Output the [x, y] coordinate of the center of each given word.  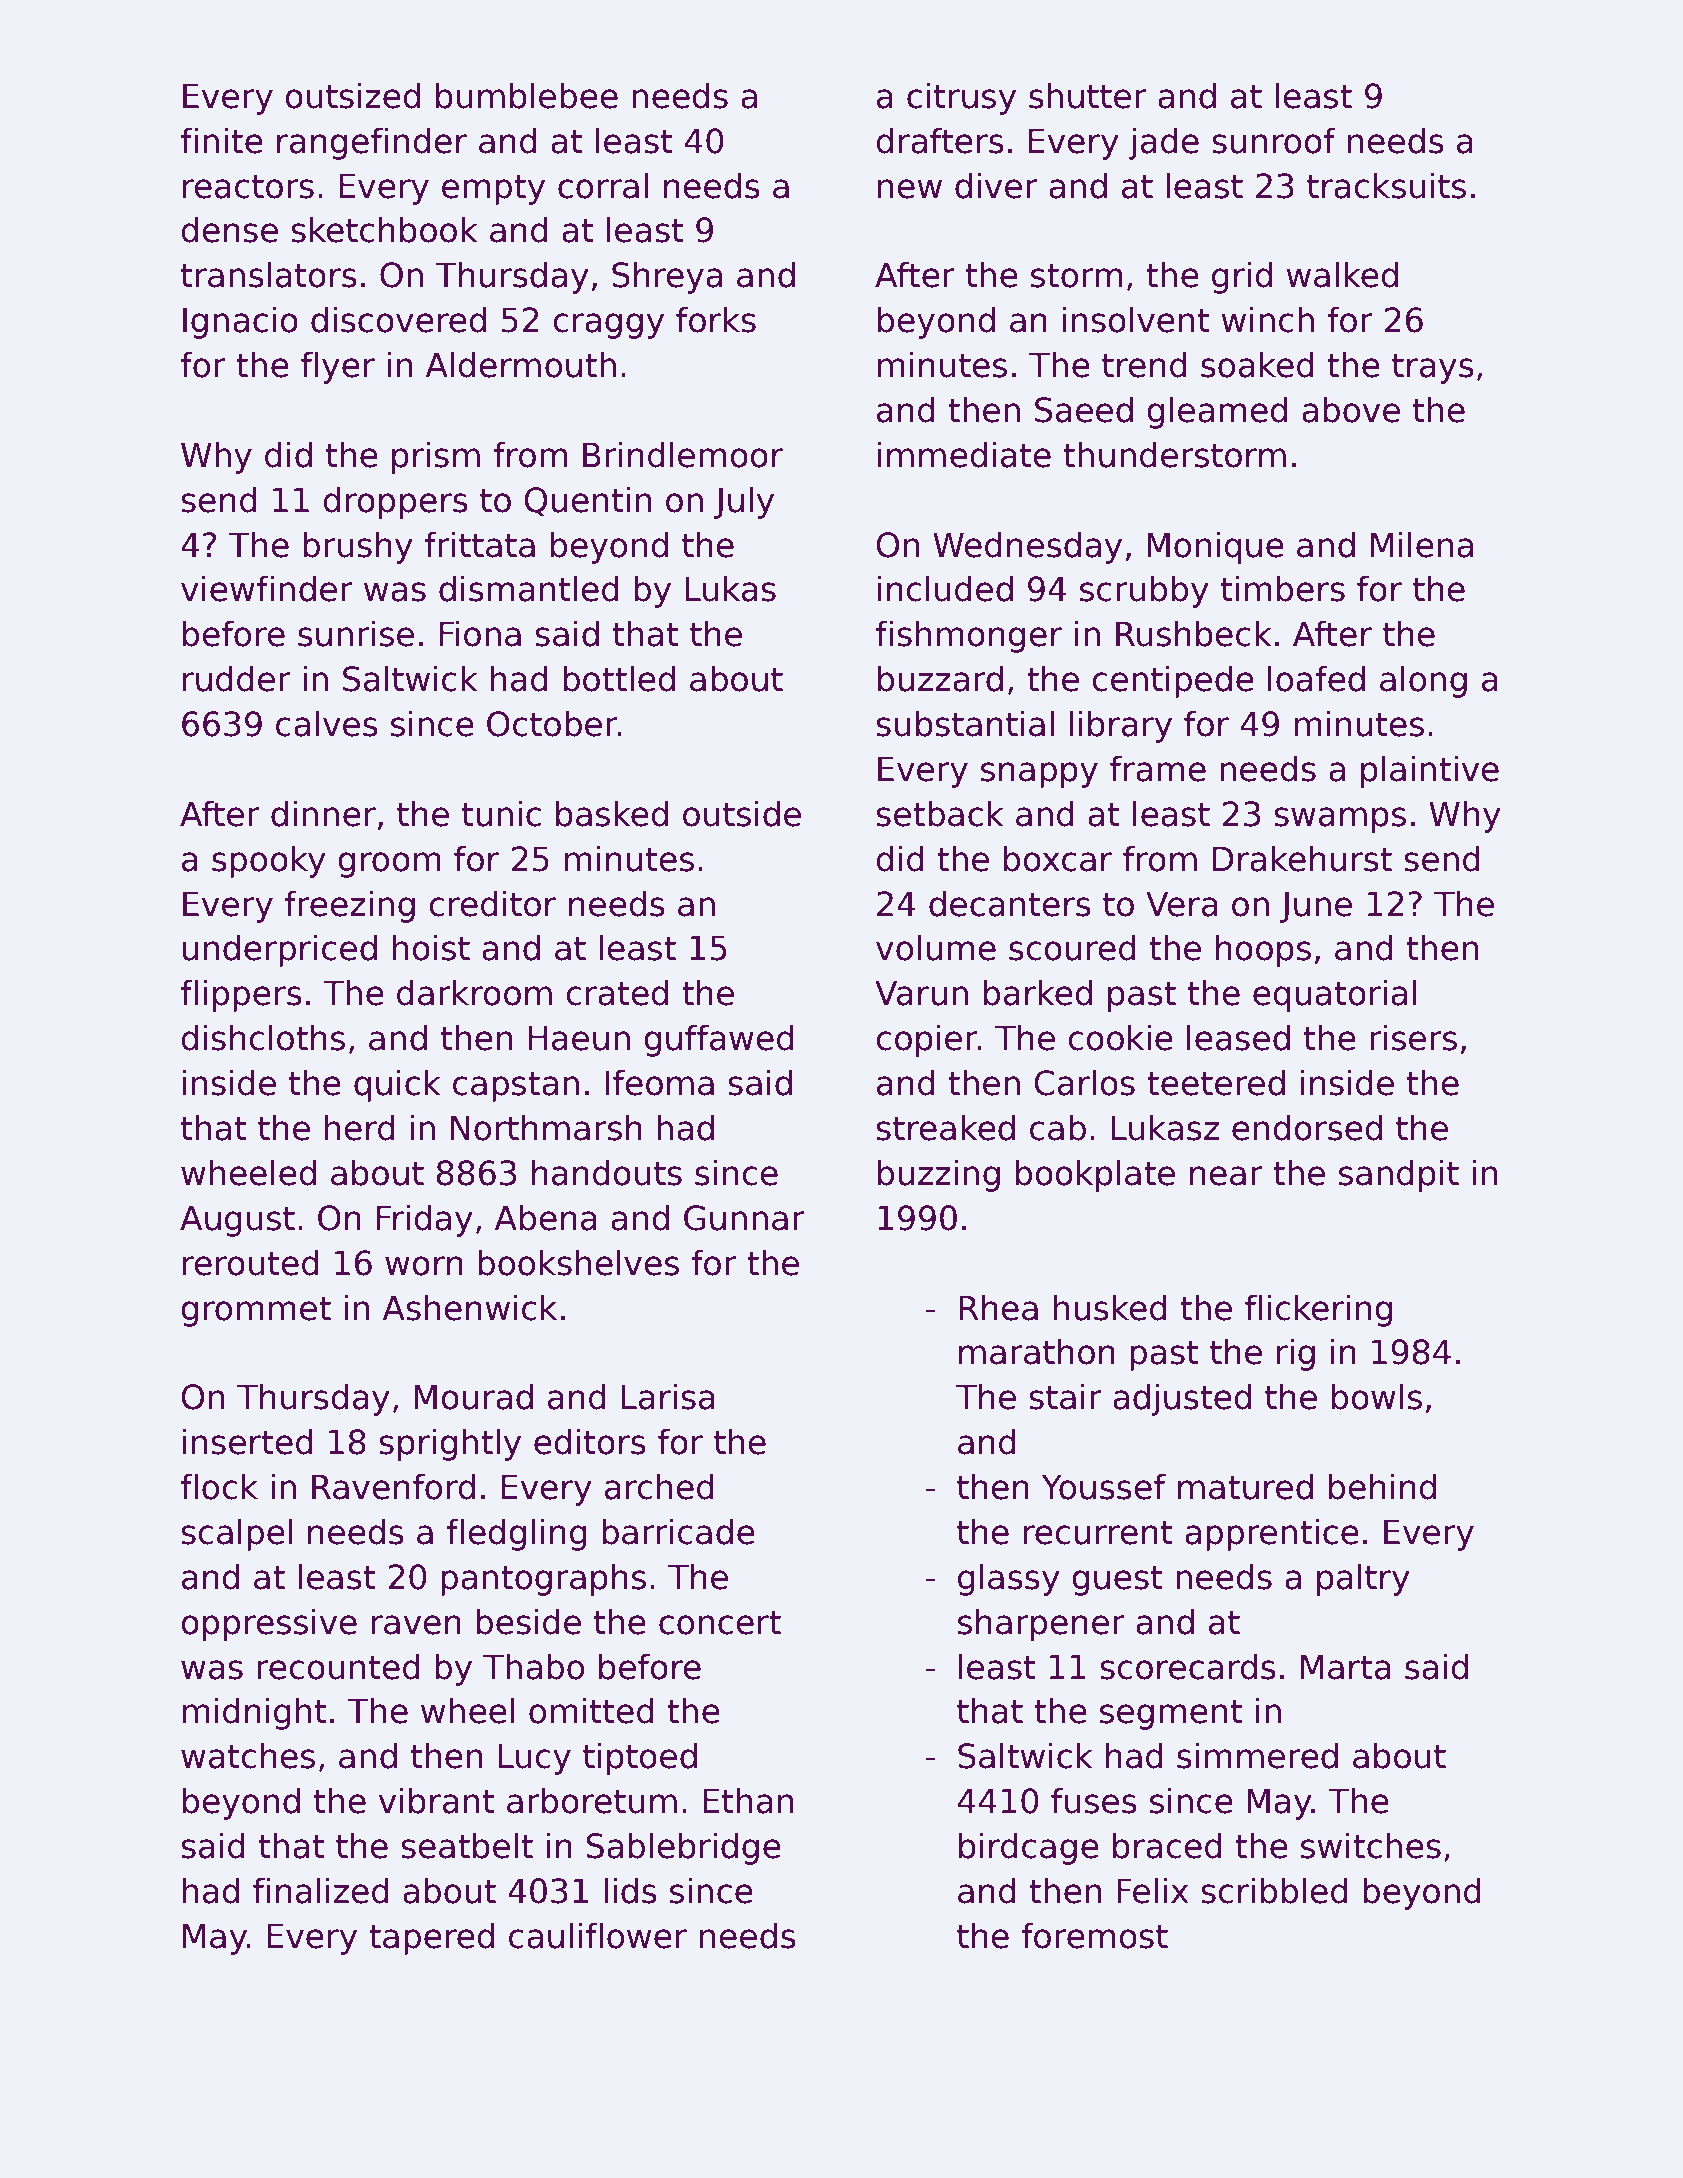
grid [1242, 277]
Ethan [748, 1800]
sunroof [1274, 140]
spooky [269, 861]
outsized [353, 95]
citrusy [961, 98]
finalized [321, 1890]
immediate [964, 454]
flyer [338, 367]
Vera [1182, 904]
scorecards [1188, 1666]
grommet [256, 1312]
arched [659, 1486]
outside [742, 813]
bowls [1377, 1396]
